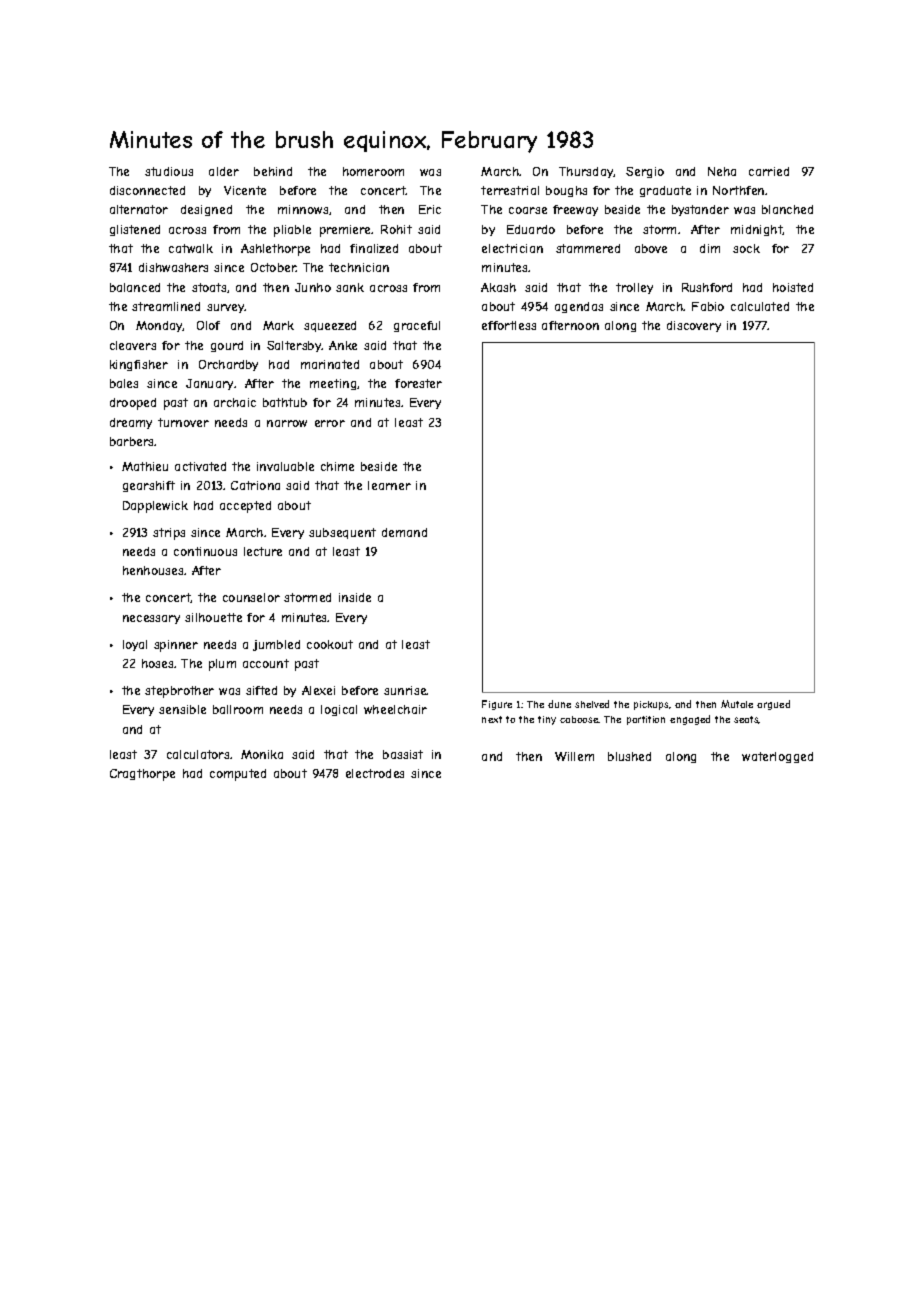 Image resolution: width=924 pixels, height=1308 pixels. What do you see at coordinates (559, 704) in the screenshot?
I see `dune` at bounding box center [559, 704].
